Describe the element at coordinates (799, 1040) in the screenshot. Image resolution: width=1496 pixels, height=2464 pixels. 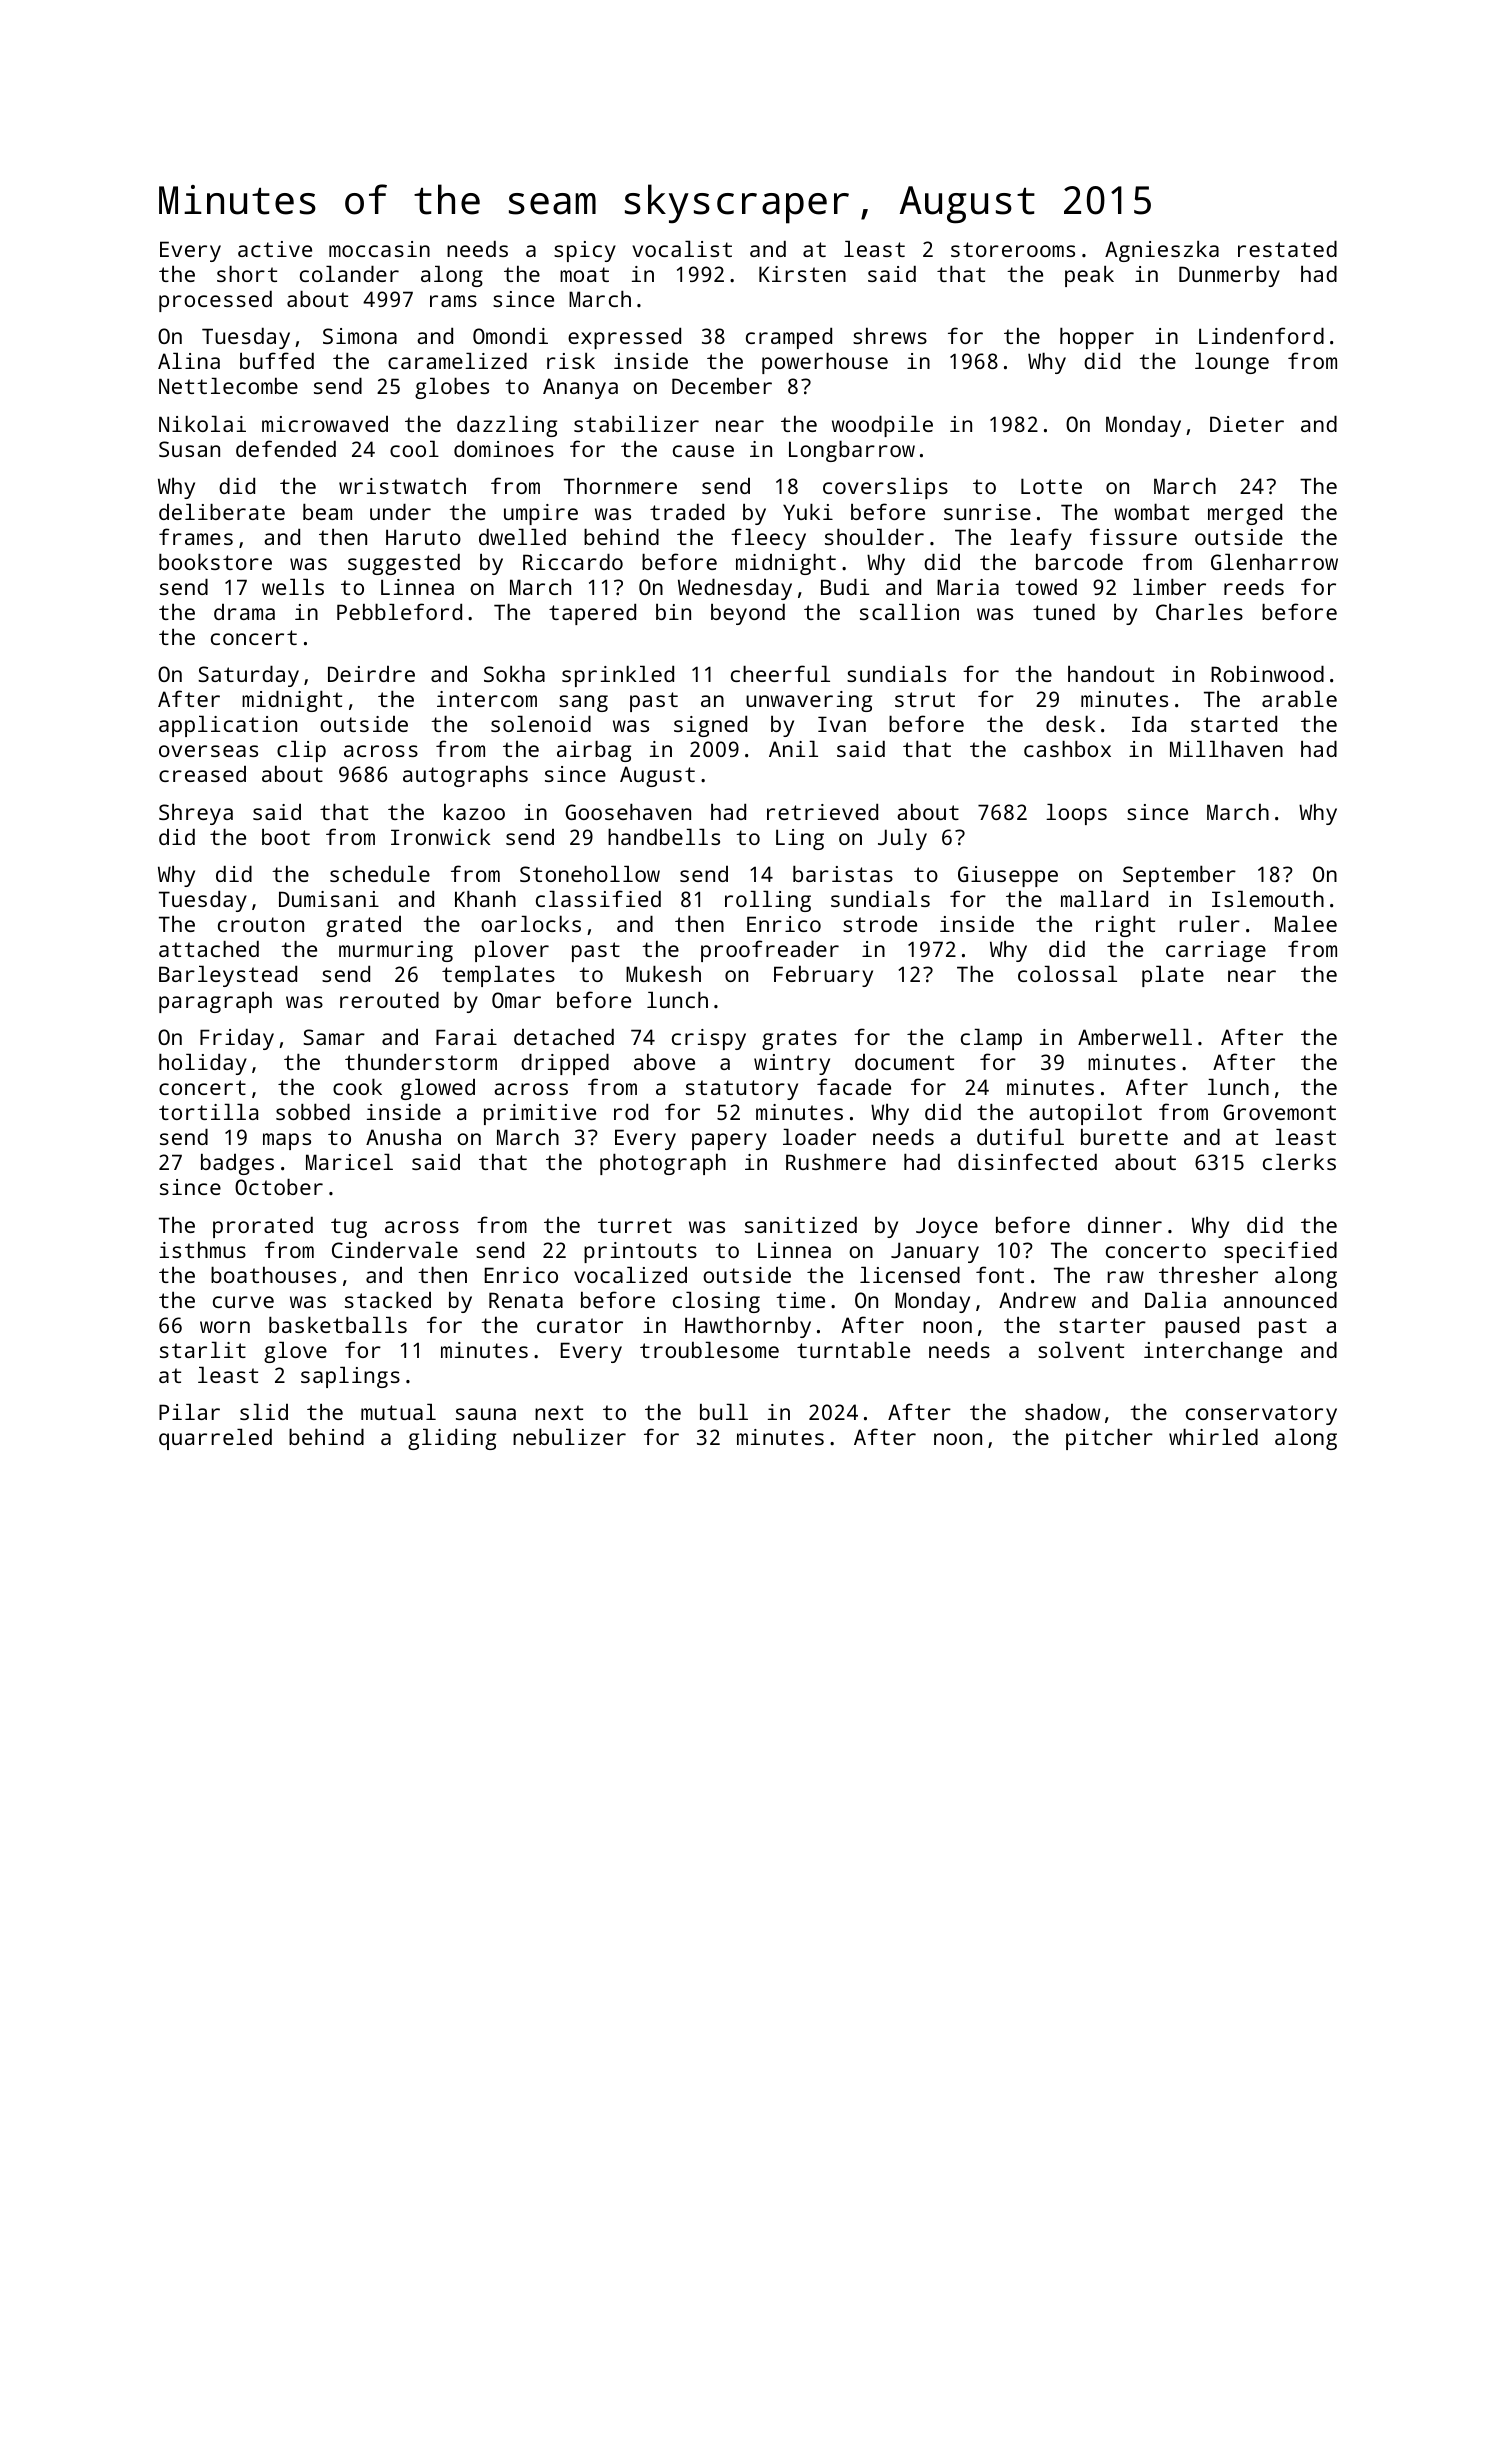
I see `grates` at that location.
